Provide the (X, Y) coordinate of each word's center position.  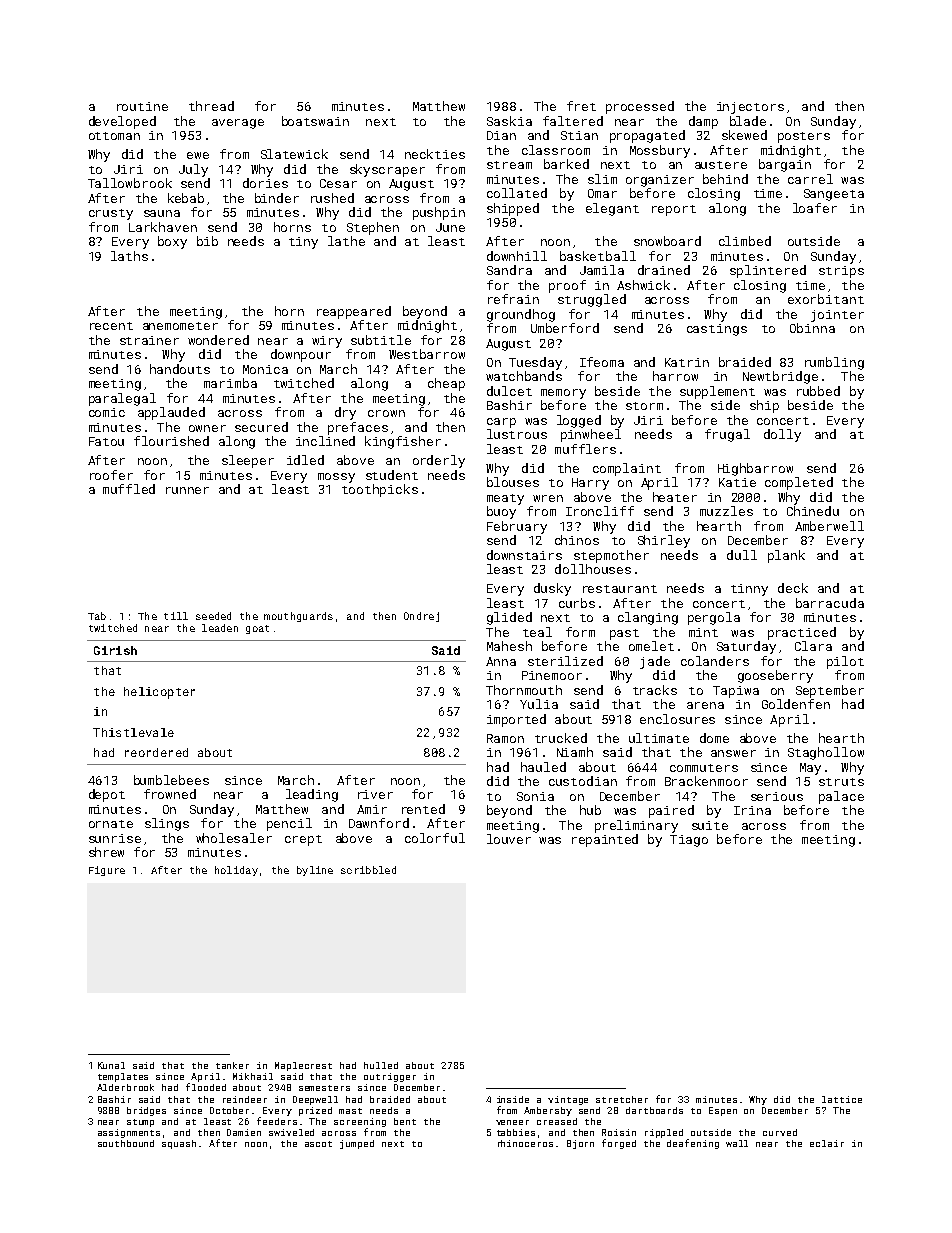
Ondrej (421, 617)
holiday (236, 871)
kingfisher (403, 442)
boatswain (315, 121)
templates (123, 1077)
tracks (655, 690)
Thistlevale (133, 732)
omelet (651, 646)
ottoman (114, 136)
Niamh (575, 752)
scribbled (368, 870)
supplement (717, 392)
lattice (842, 1099)
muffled (129, 489)
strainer (149, 340)
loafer (815, 208)
